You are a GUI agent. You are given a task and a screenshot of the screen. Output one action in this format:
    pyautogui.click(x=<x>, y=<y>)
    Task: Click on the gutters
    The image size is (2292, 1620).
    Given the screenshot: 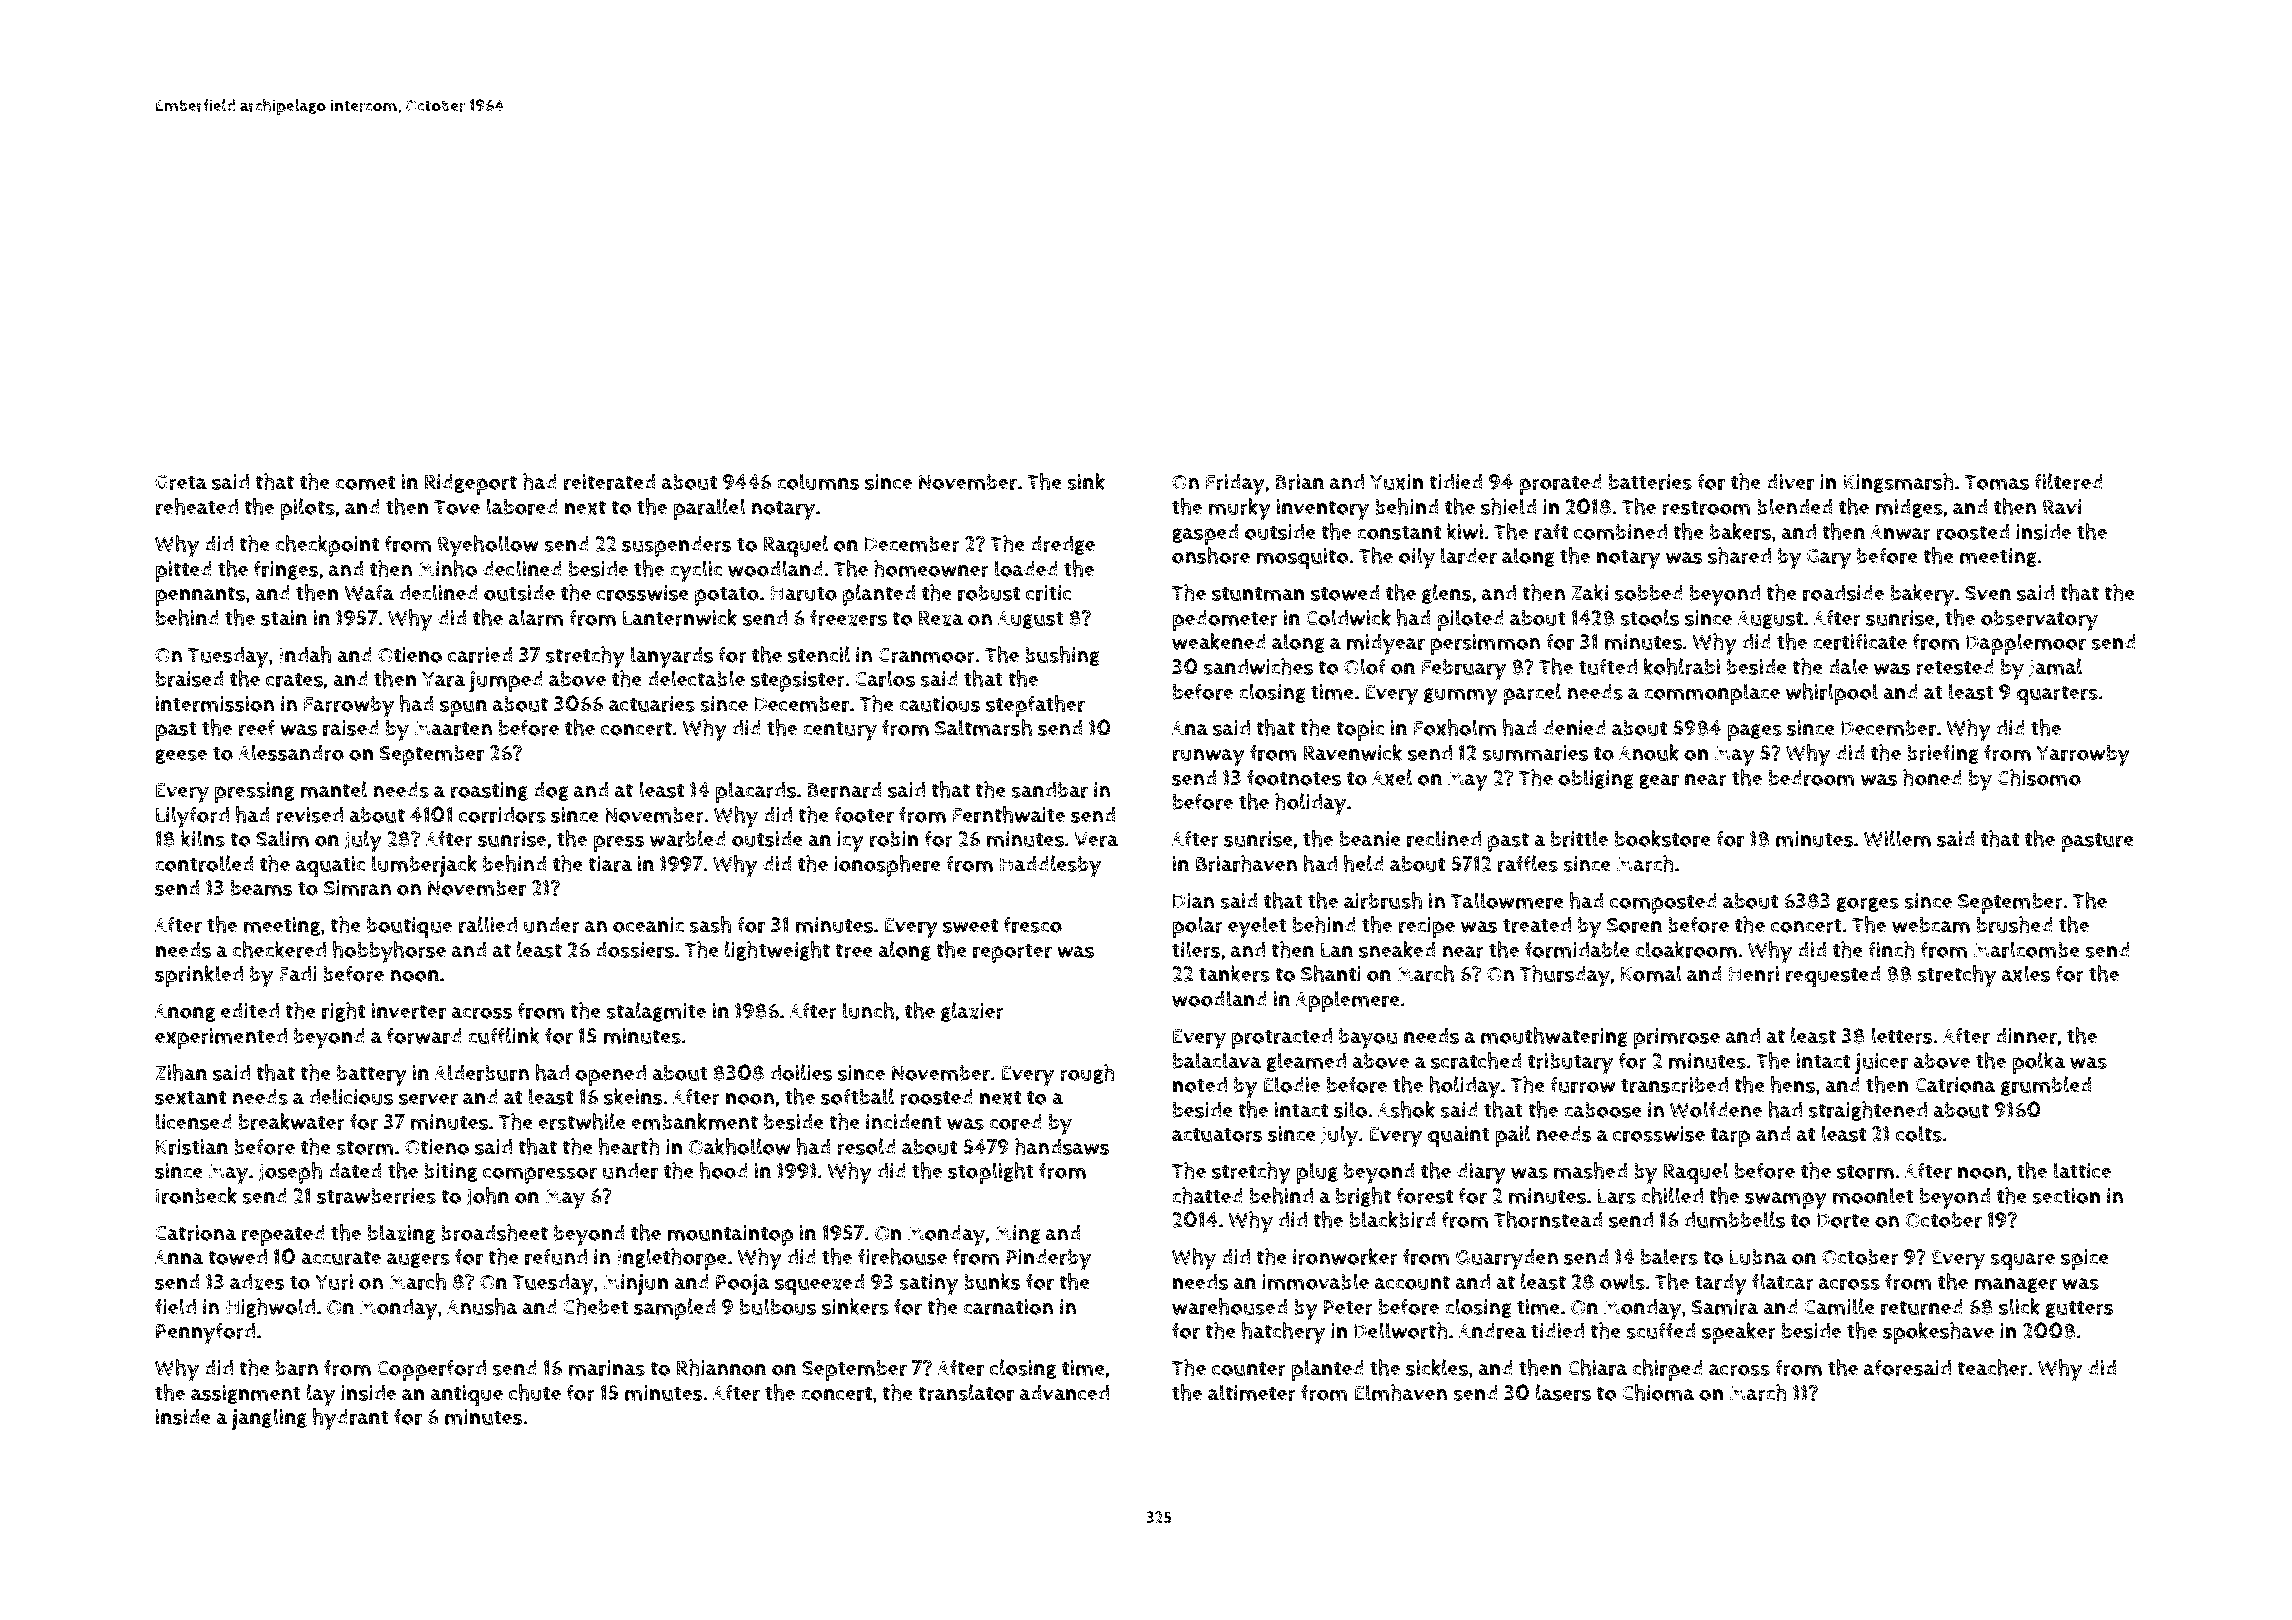 What is the action you would take?
    pyautogui.click(x=2079, y=1309)
